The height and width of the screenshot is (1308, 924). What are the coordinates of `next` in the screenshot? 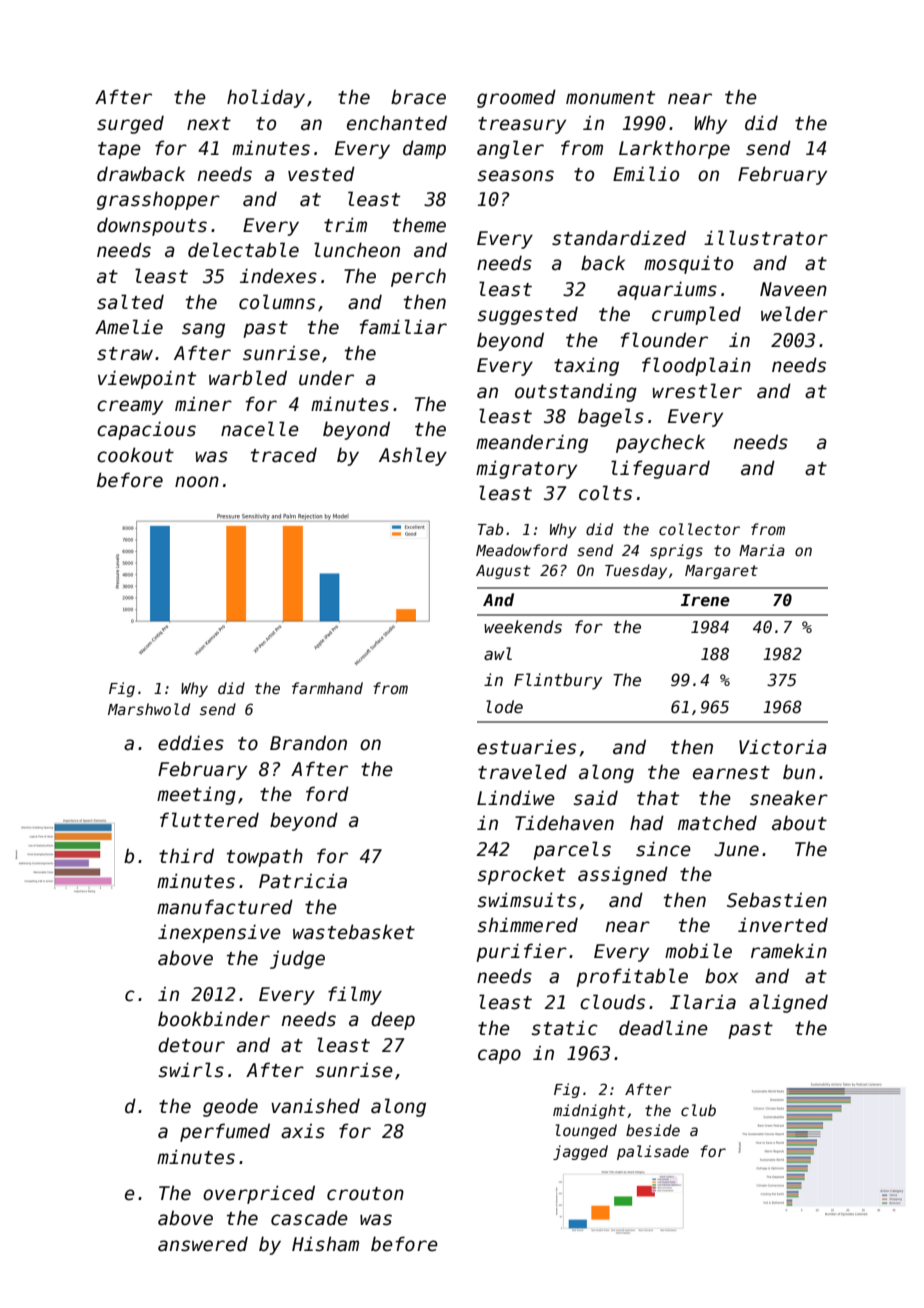 It's located at (209, 124).
